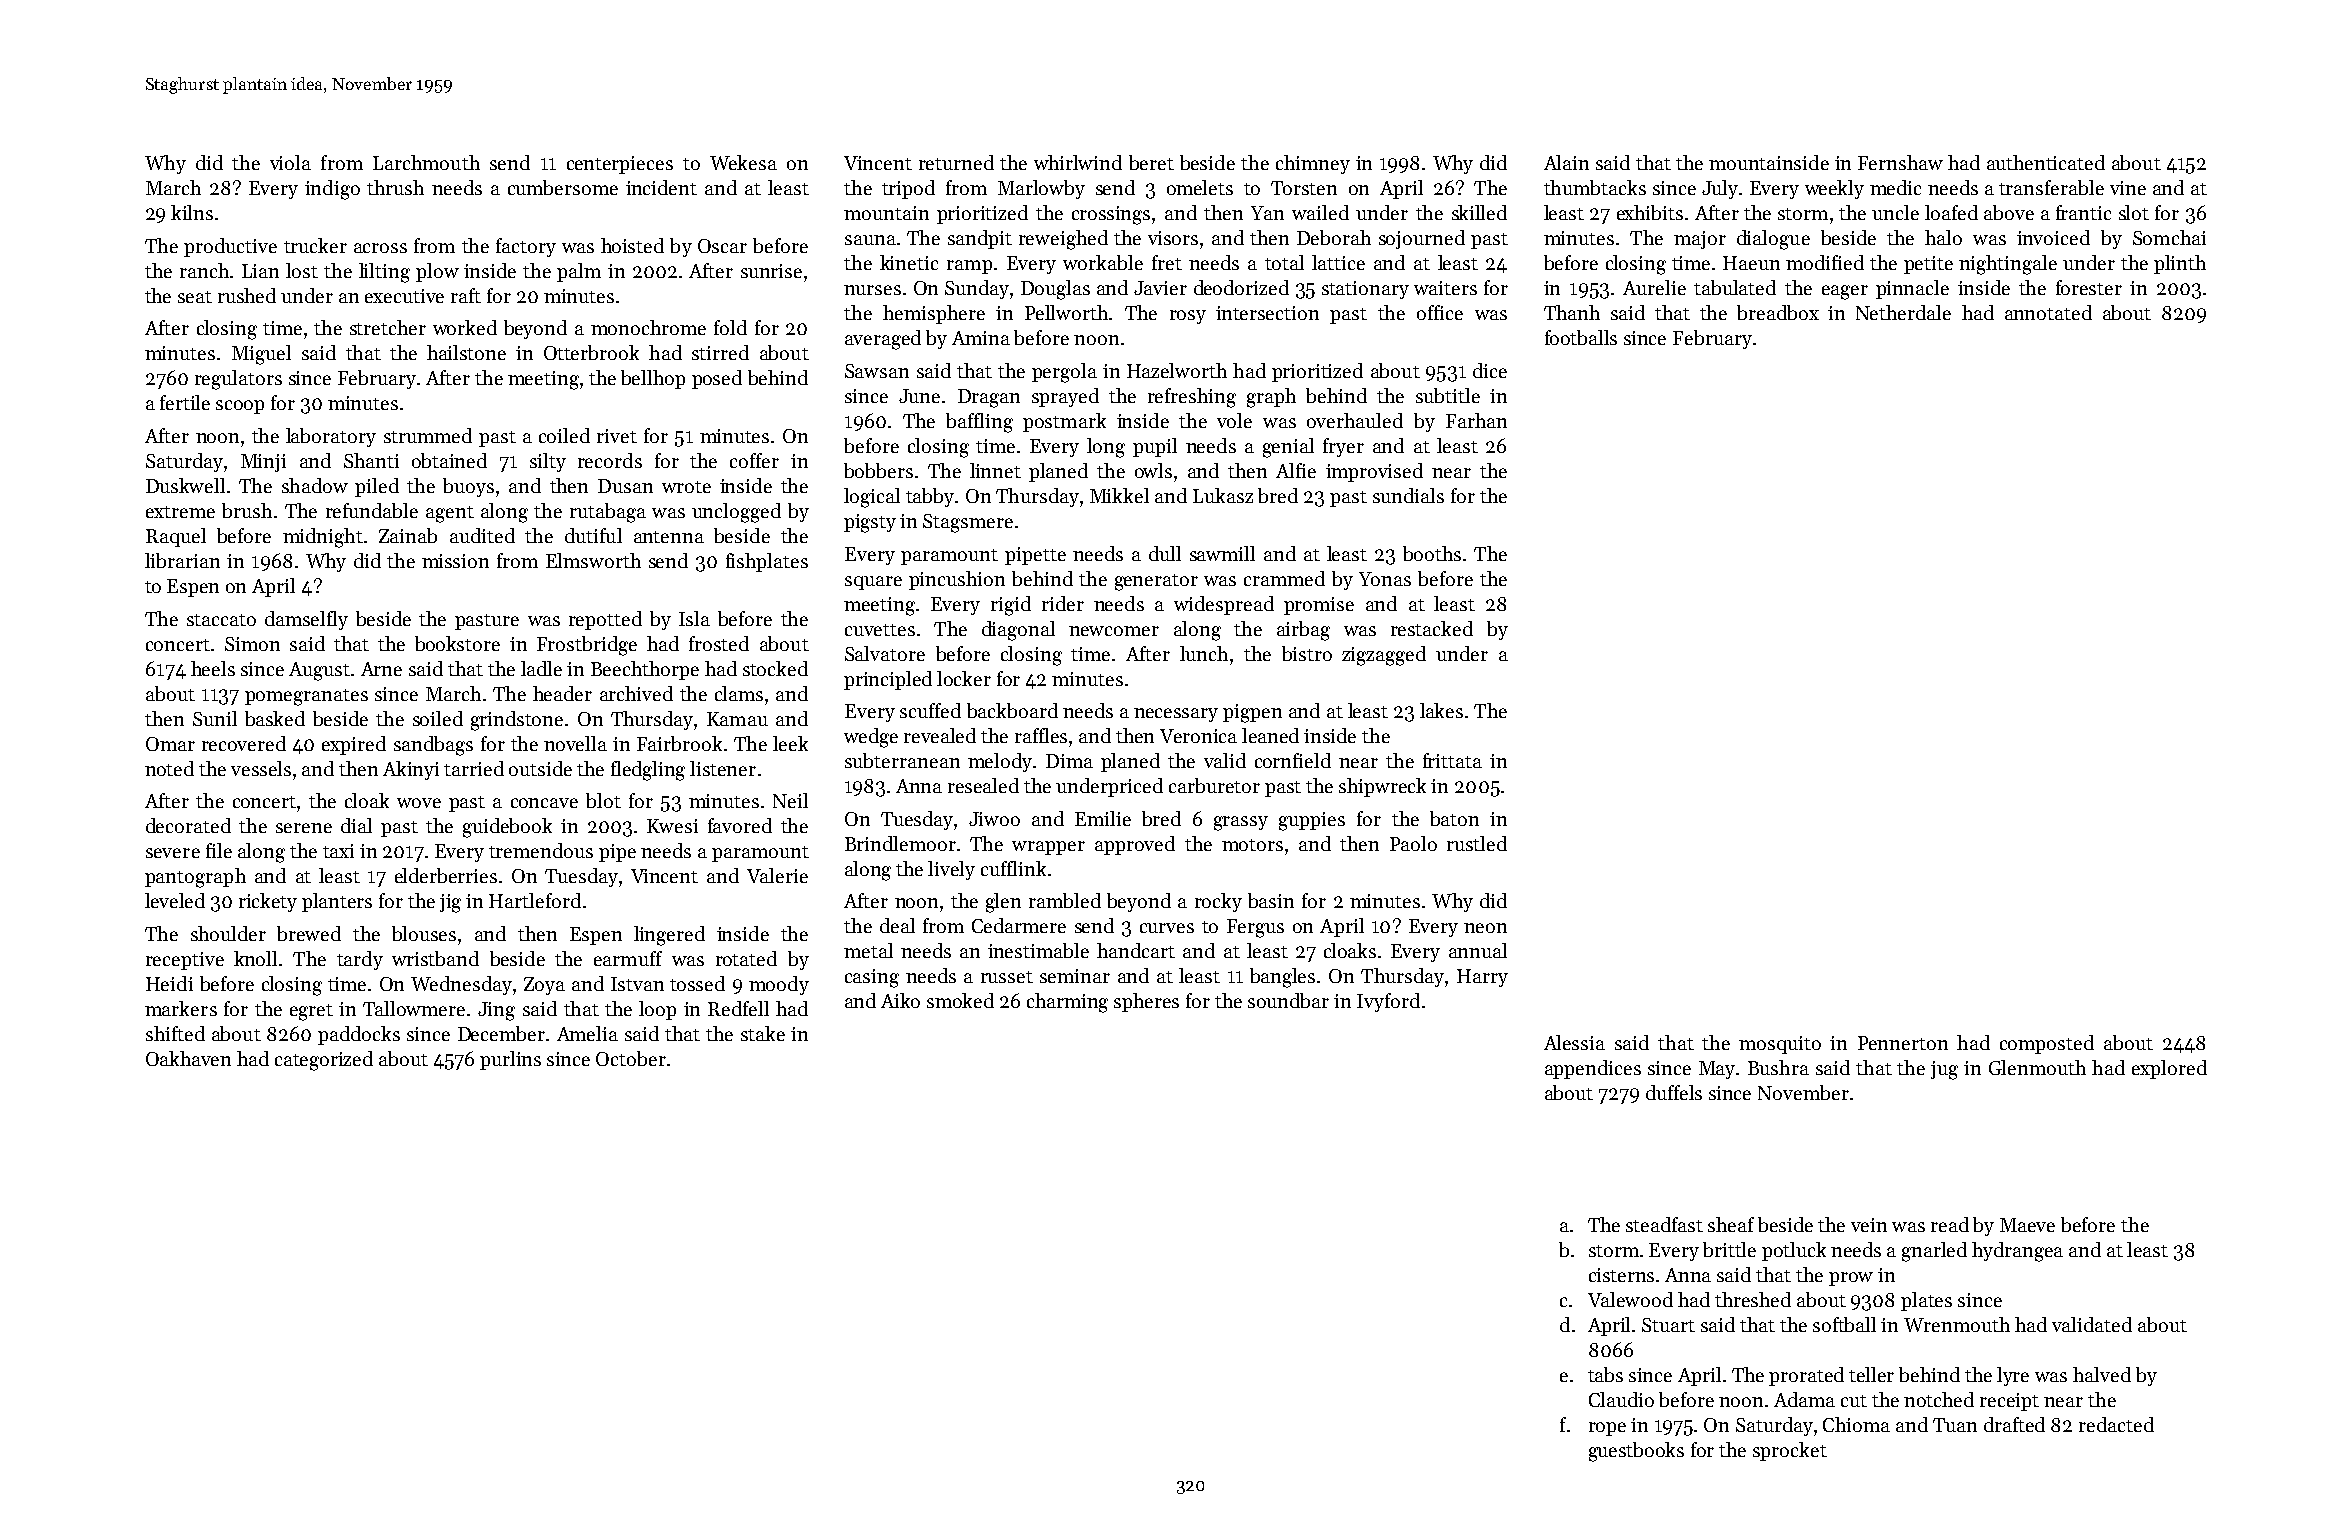 Image resolution: width=2352 pixels, height=1522 pixels. I want to click on cisterns, so click(1621, 1275).
